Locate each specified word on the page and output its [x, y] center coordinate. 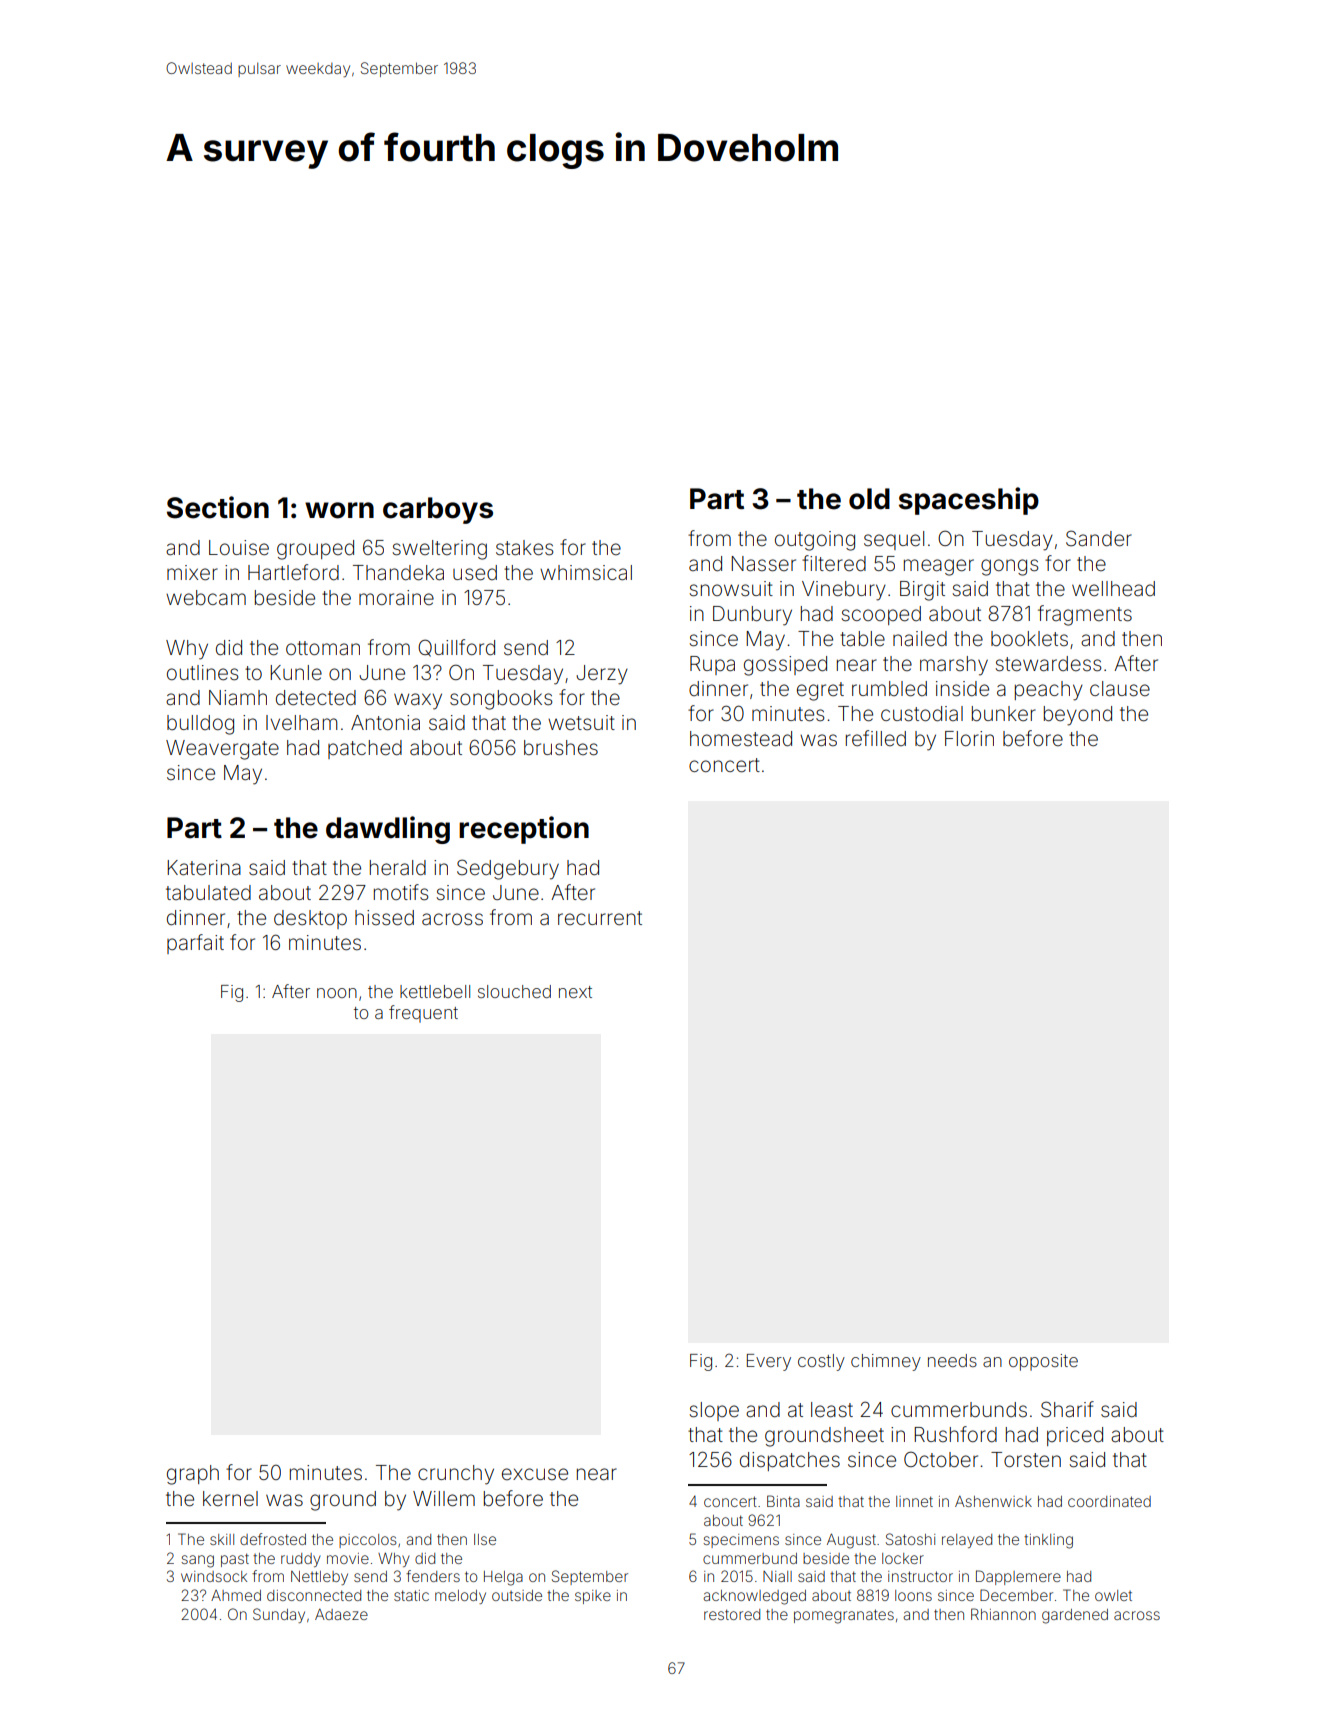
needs [952, 1360]
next [575, 992]
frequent [423, 1014]
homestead [741, 738]
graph [193, 1475]
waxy [418, 701]
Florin [969, 738]
